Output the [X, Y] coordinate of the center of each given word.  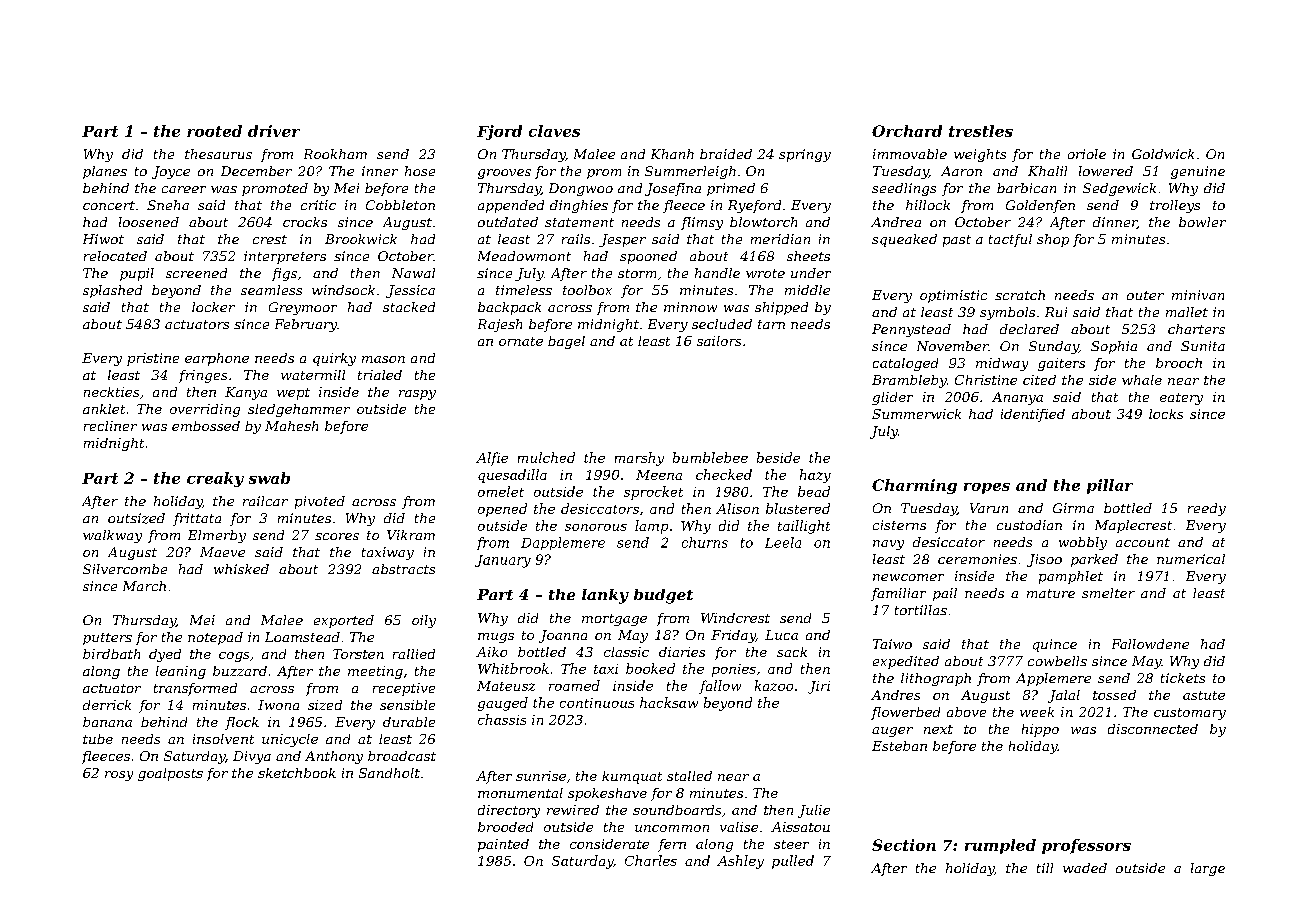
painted [503, 845]
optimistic [953, 296]
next [938, 729]
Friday [733, 636]
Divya [252, 757]
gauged [503, 704]
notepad [215, 638]
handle [717, 273]
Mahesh [291, 426]
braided [726, 154]
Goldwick [1163, 154]
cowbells [1057, 661]
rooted [214, 131]
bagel [566, 342]
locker [213, 307]
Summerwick [916, 414]
